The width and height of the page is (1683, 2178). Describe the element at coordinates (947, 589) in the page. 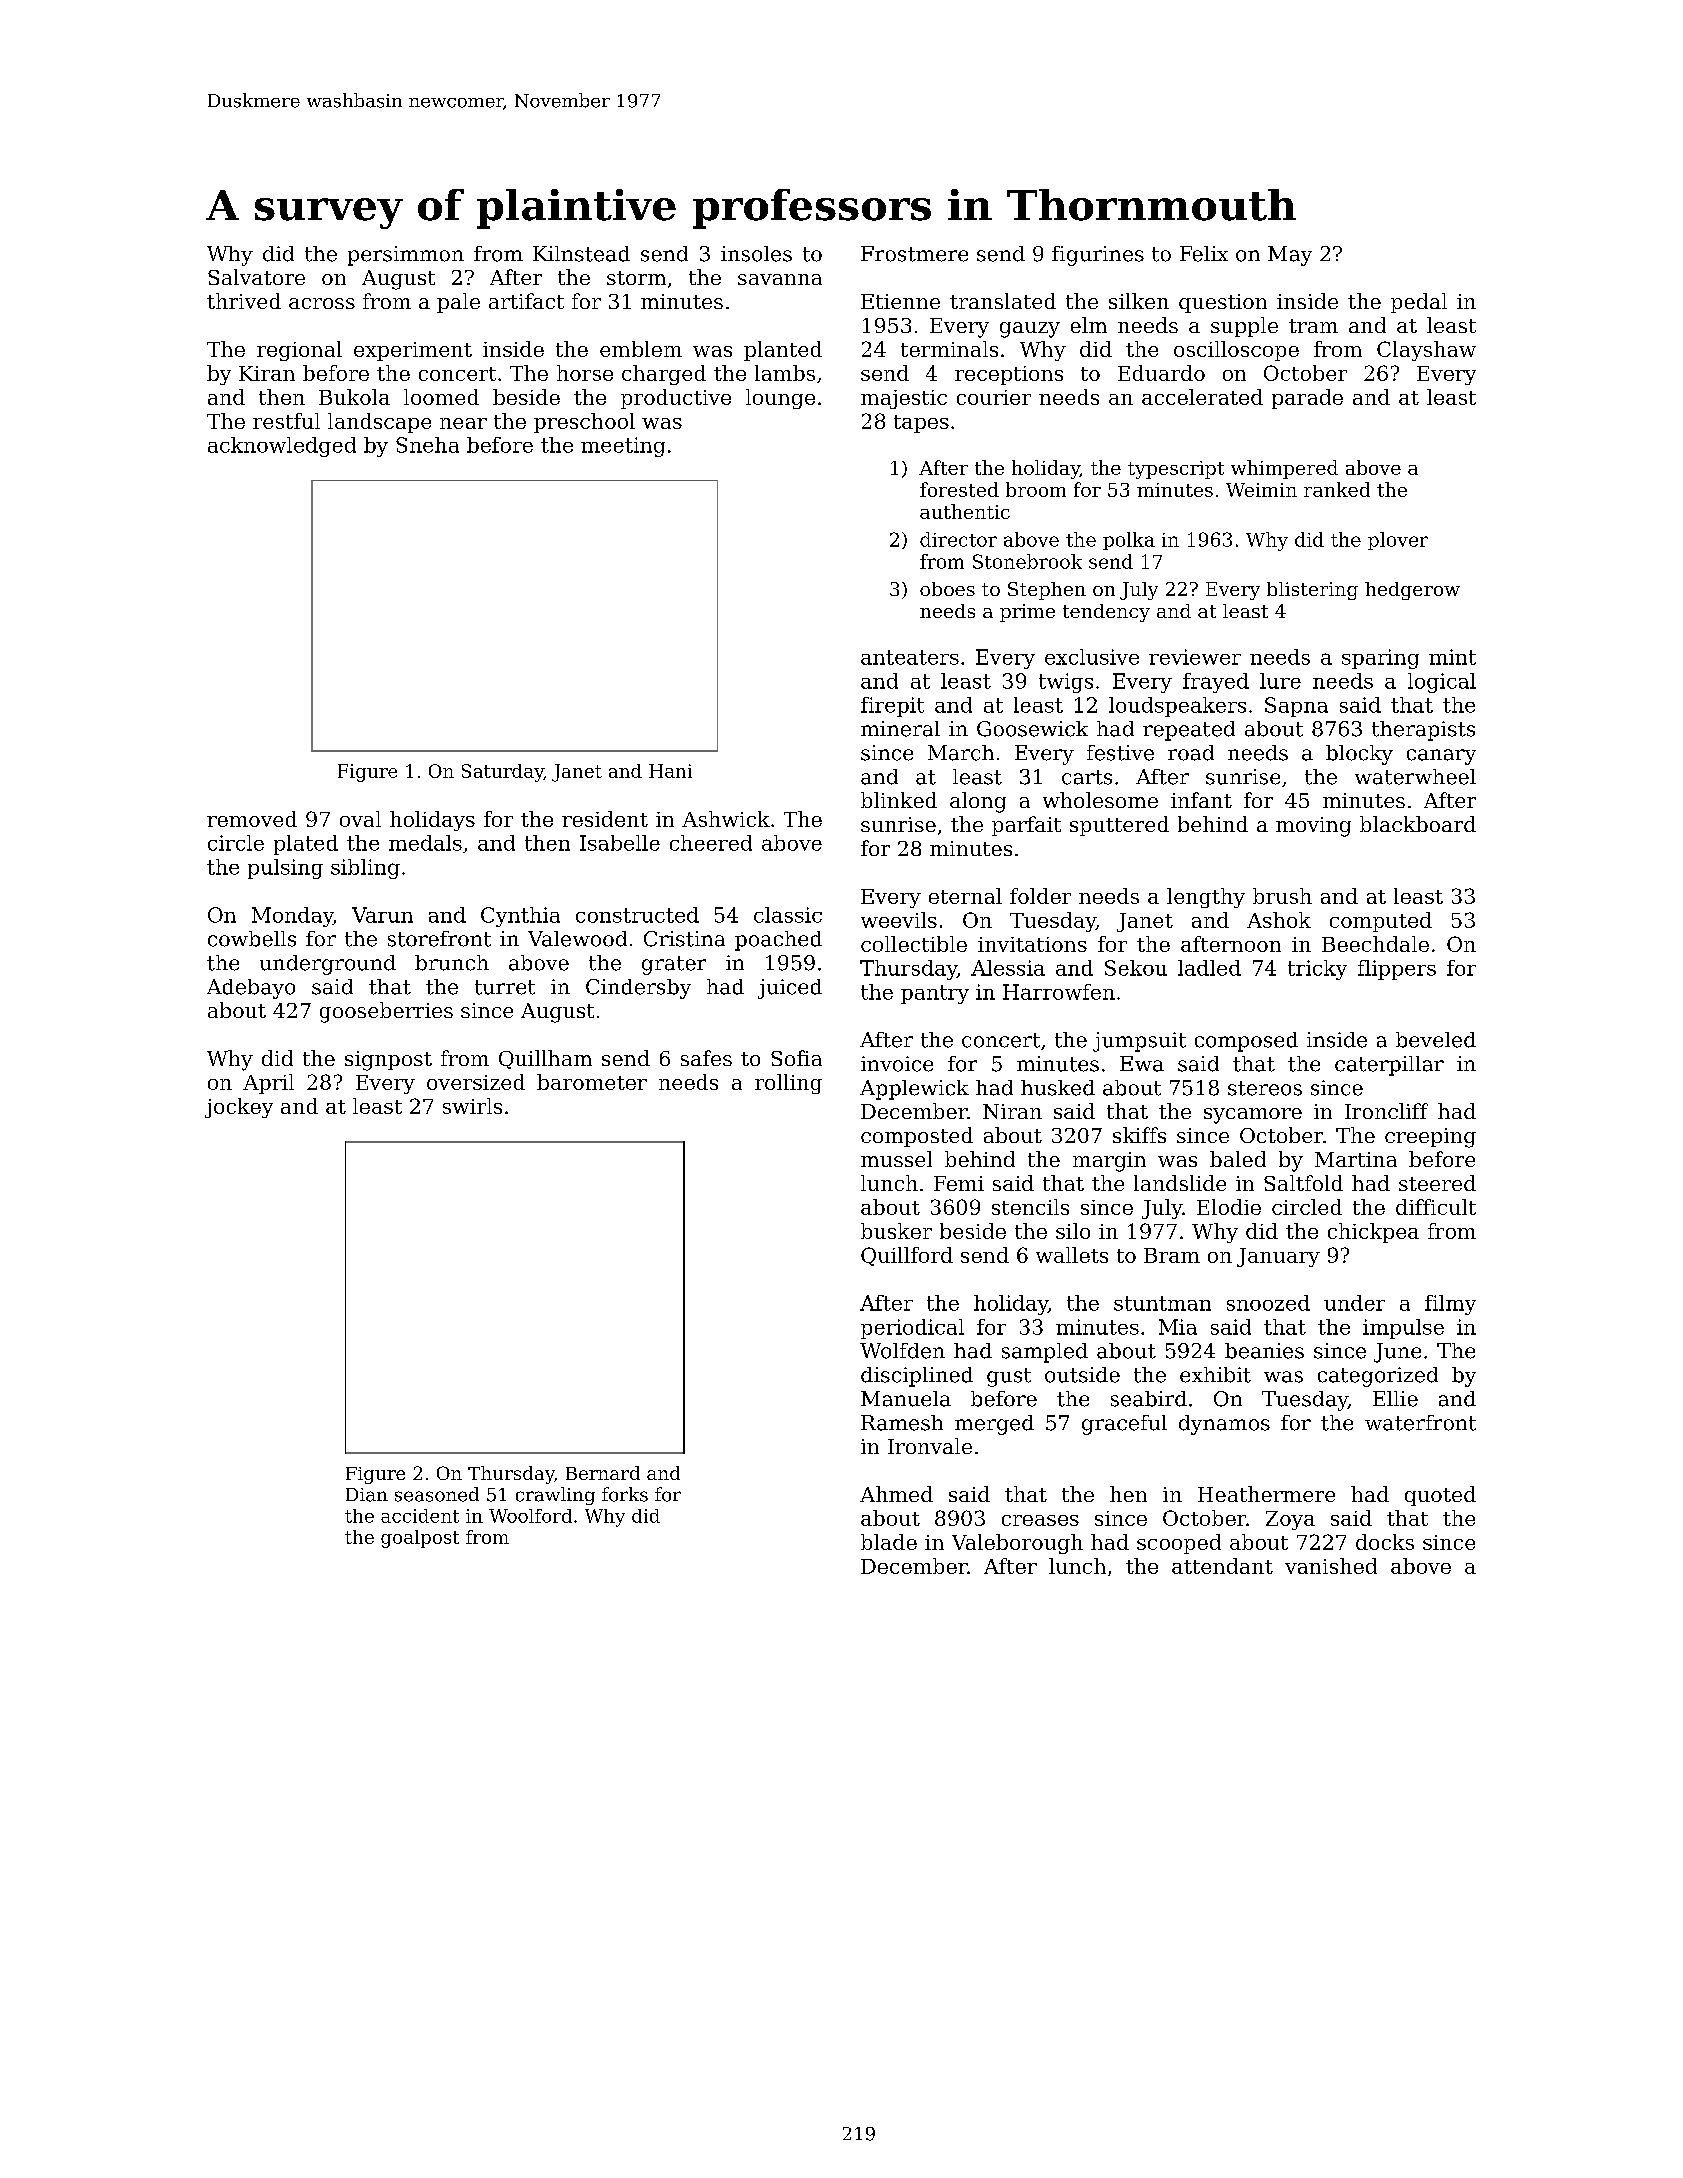

I see `oboes` at that location.
